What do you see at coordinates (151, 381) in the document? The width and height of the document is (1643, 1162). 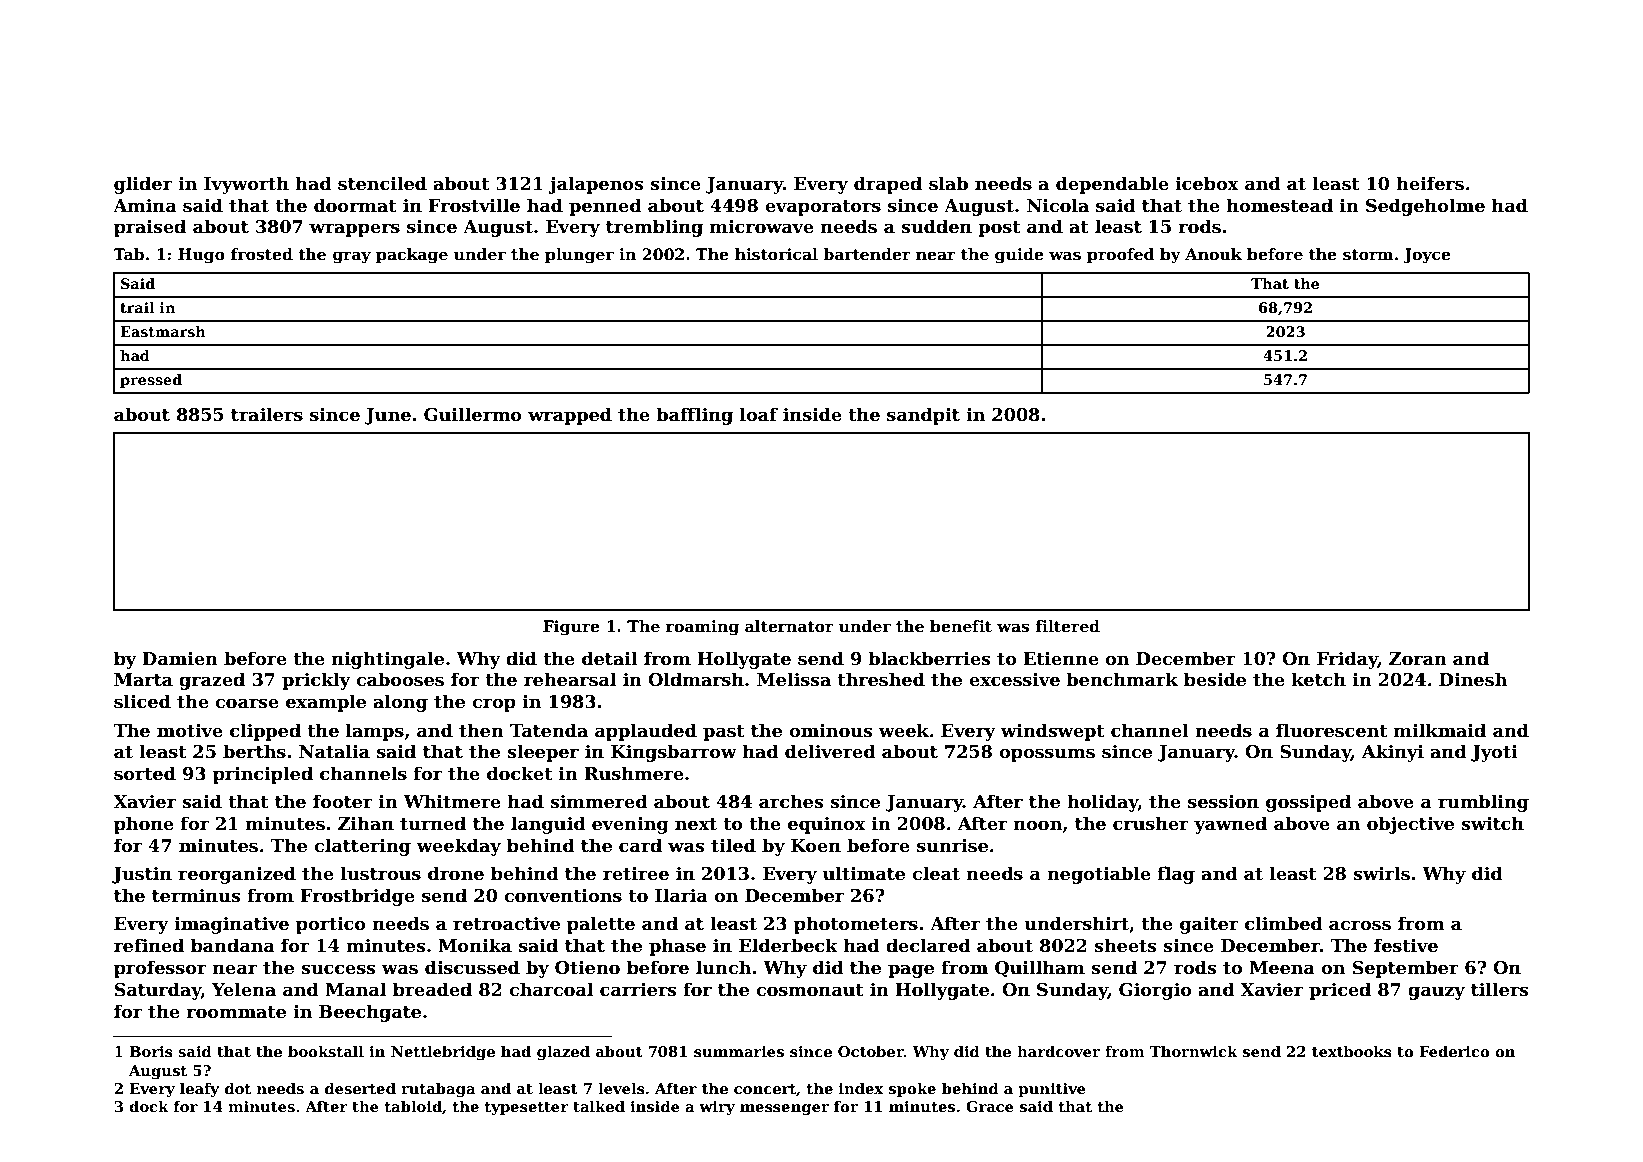 I see `pressed` at bounding box center [151, 381].
